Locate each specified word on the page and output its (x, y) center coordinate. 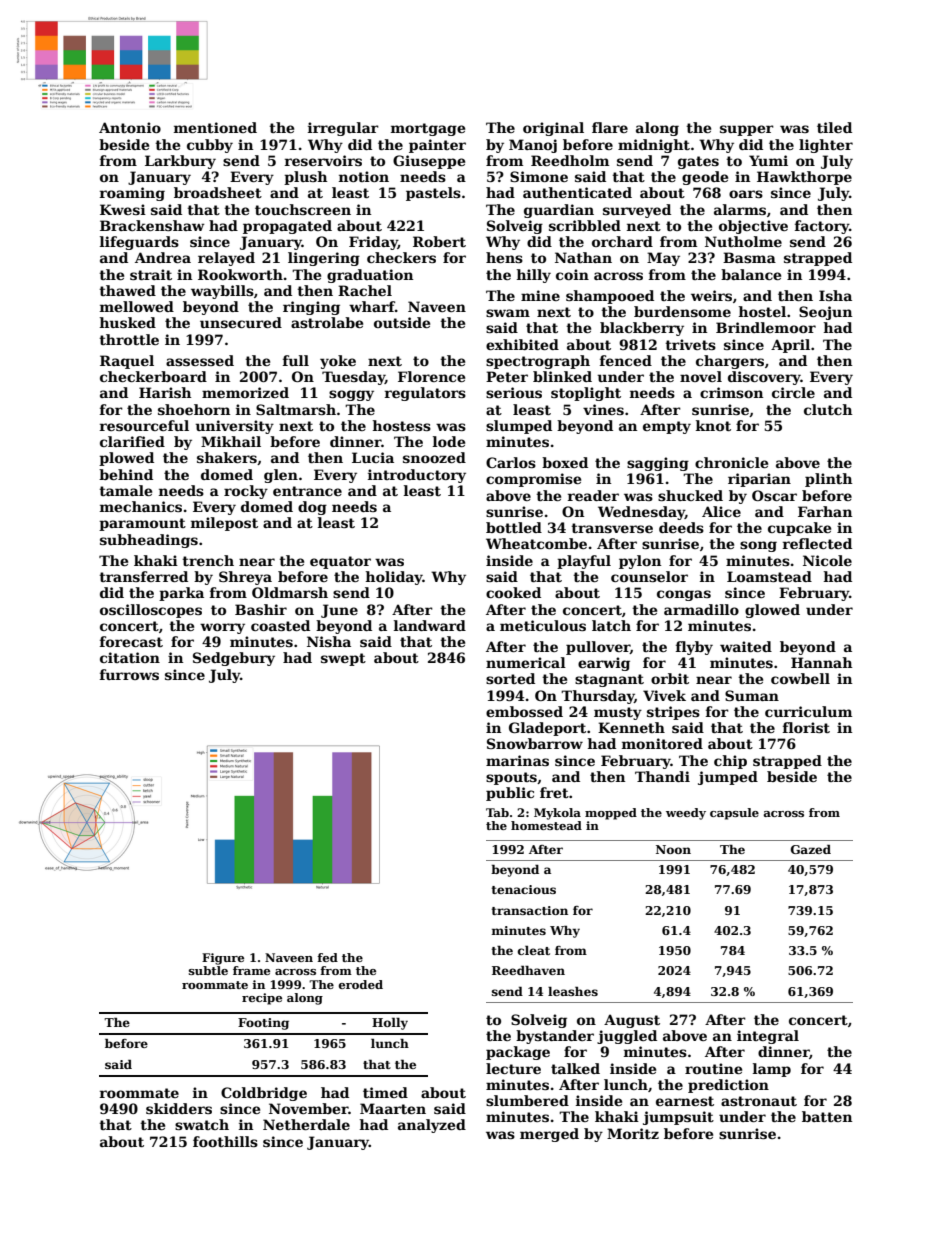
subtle (208, 970)
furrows (129, 674)
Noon (673, 849)
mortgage (428, 129)
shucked (690, 495)
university (234, 427)
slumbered (527, 1100)
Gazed (811, 849)
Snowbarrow (535, 743)
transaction (530, 910)
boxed (565, 462)
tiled (834, 127)
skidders (179, 1108)
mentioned (215, 127)
